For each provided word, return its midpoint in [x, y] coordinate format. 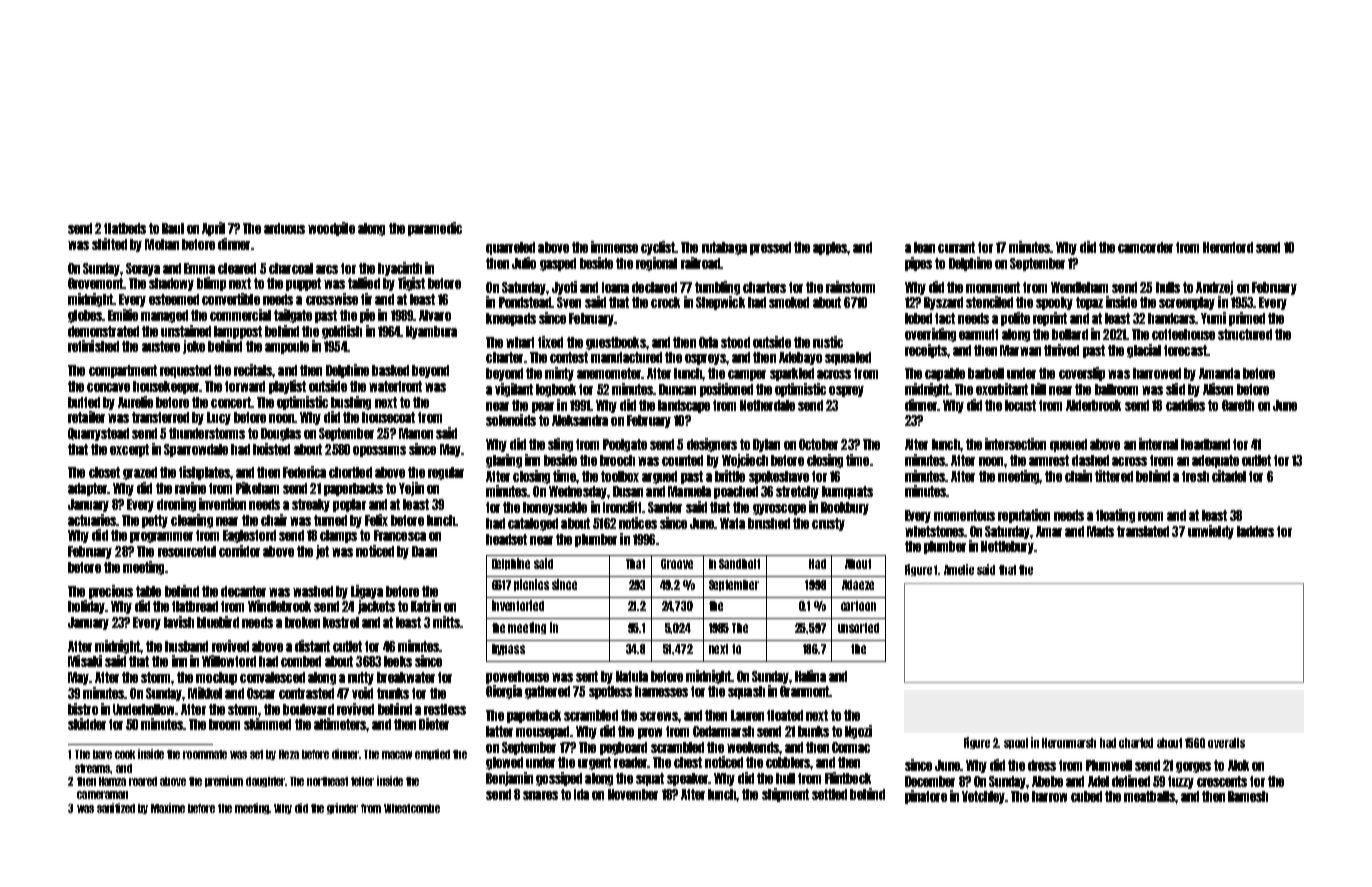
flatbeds [125, 228]
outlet [1256, 460]
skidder [87, 724]
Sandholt [739, 564]
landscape [684, 406]
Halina [810, 676]
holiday [86, 607]
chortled [350, 472]
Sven [569, 302]
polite [1015, 319]
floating [1115, 516]
